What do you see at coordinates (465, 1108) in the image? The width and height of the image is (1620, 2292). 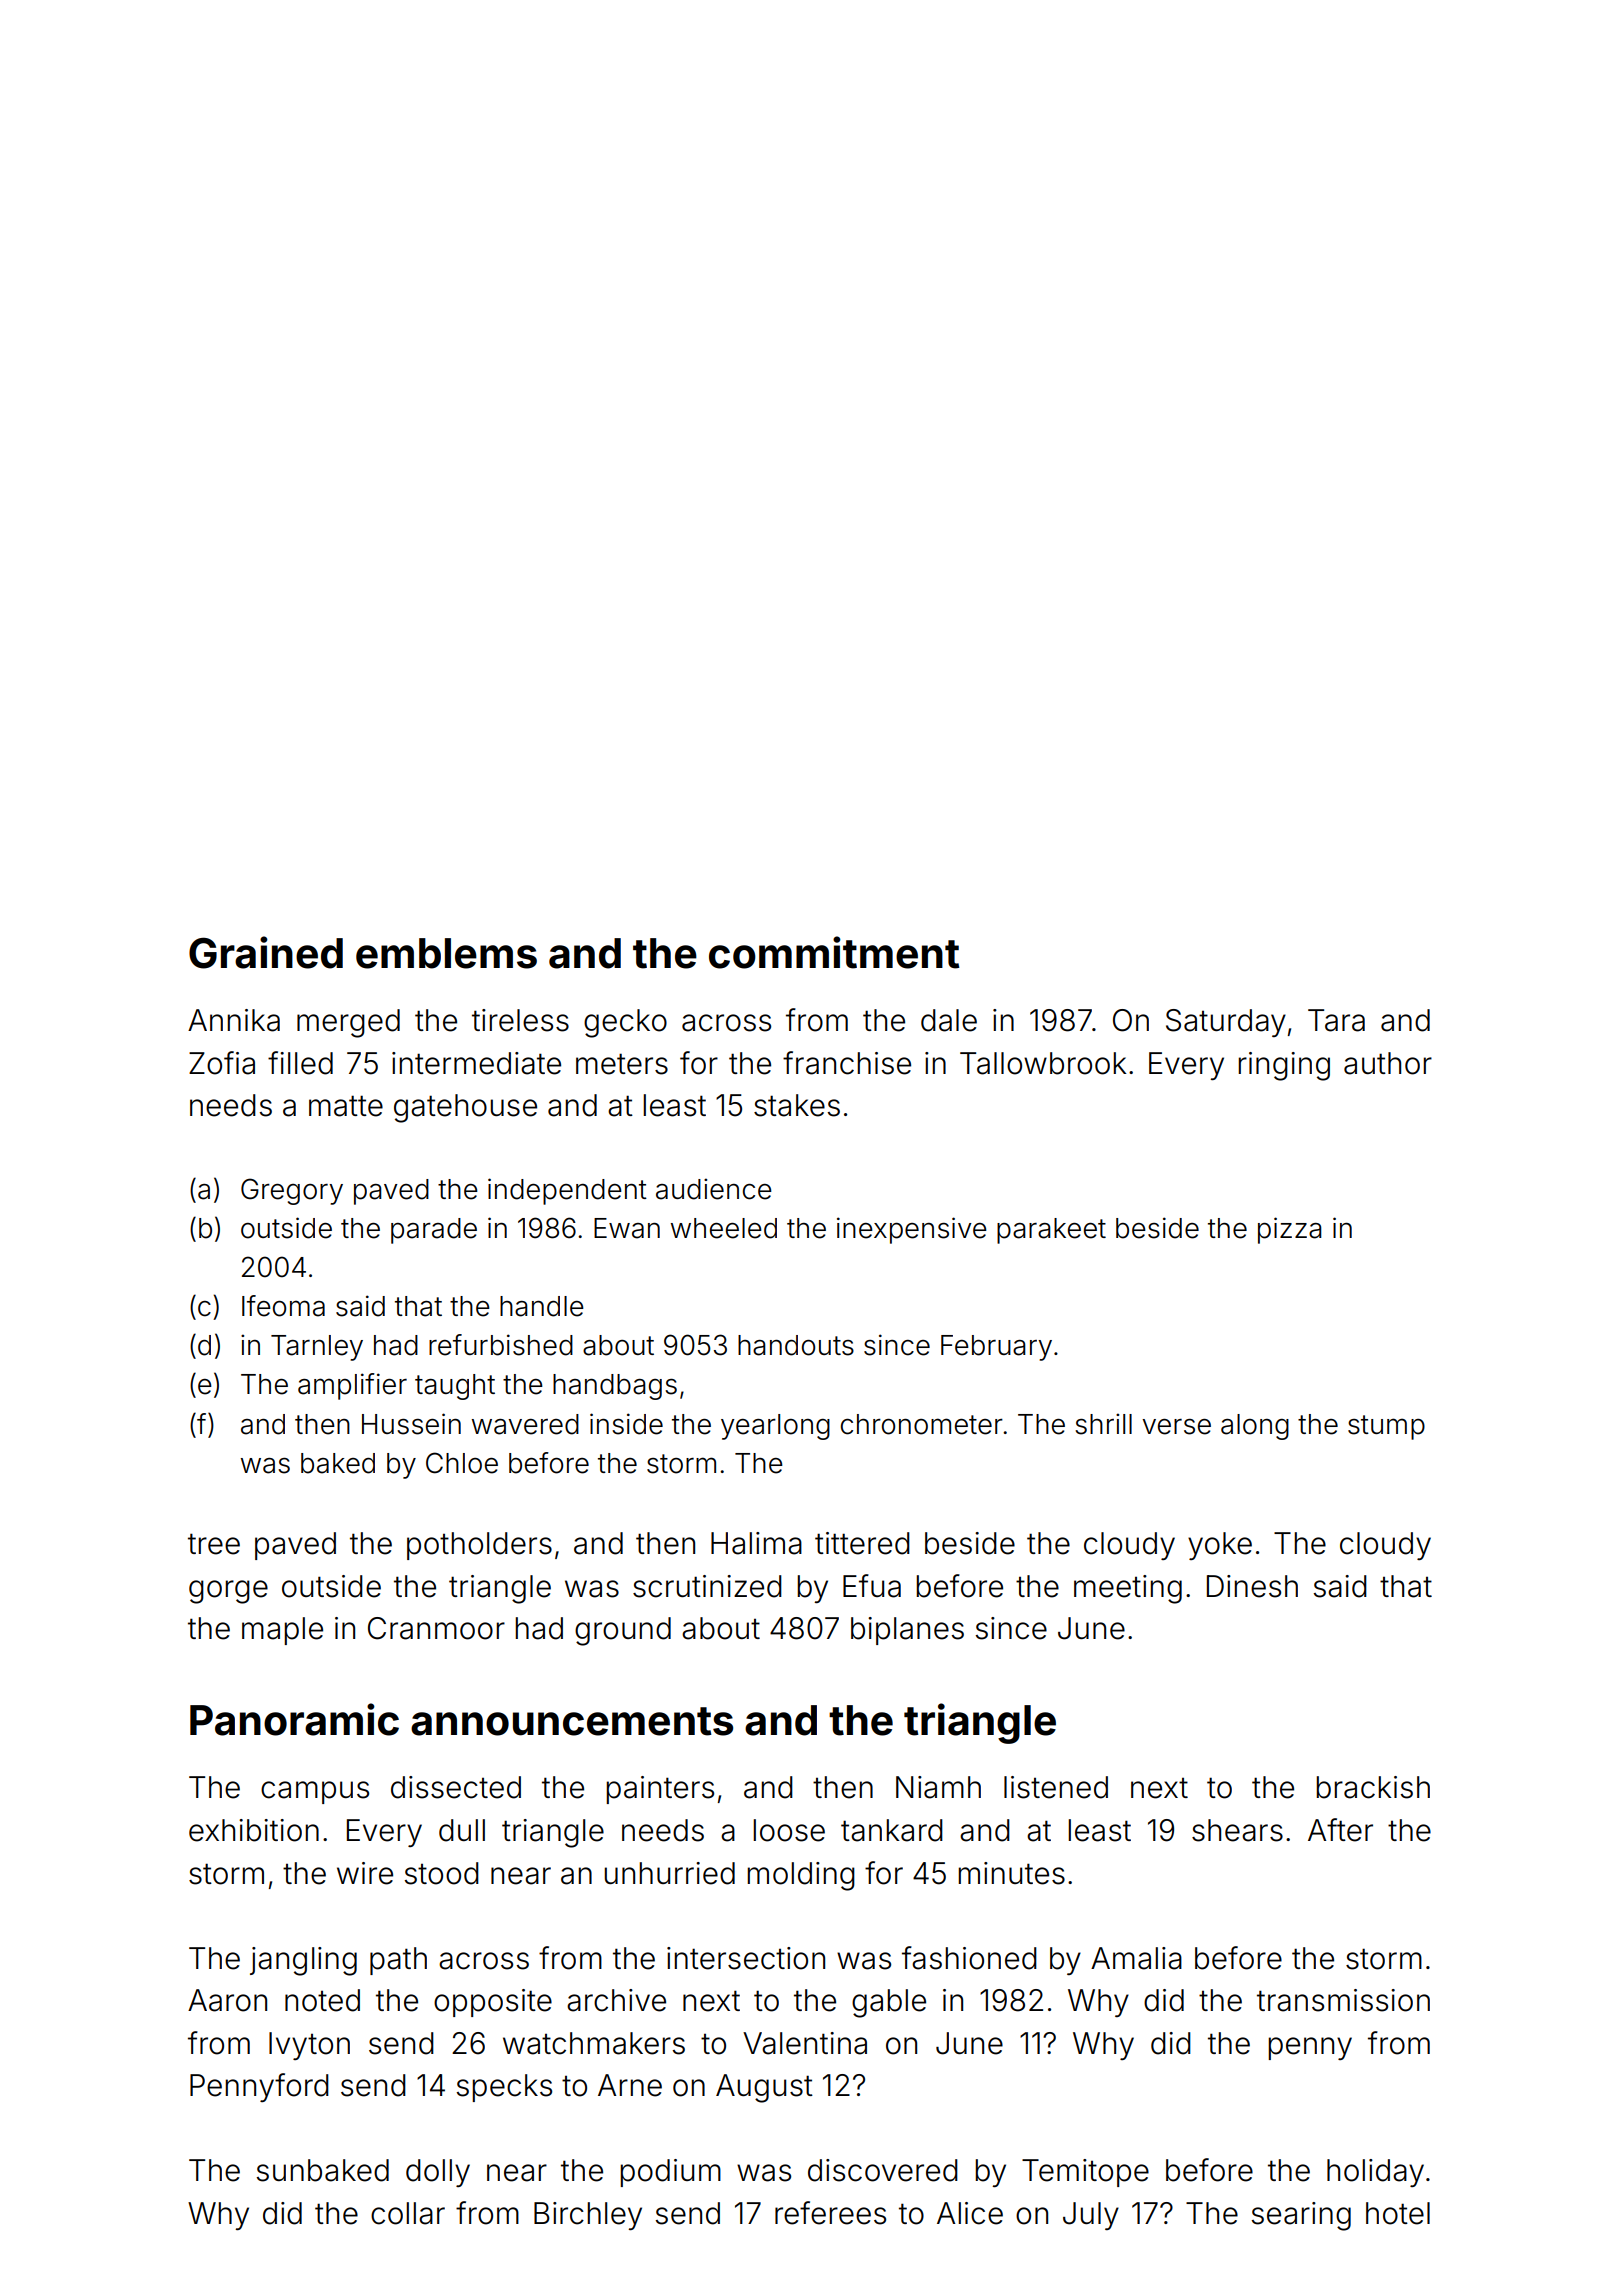 I see `gatehouse` at bounding box center [465, 1108].
